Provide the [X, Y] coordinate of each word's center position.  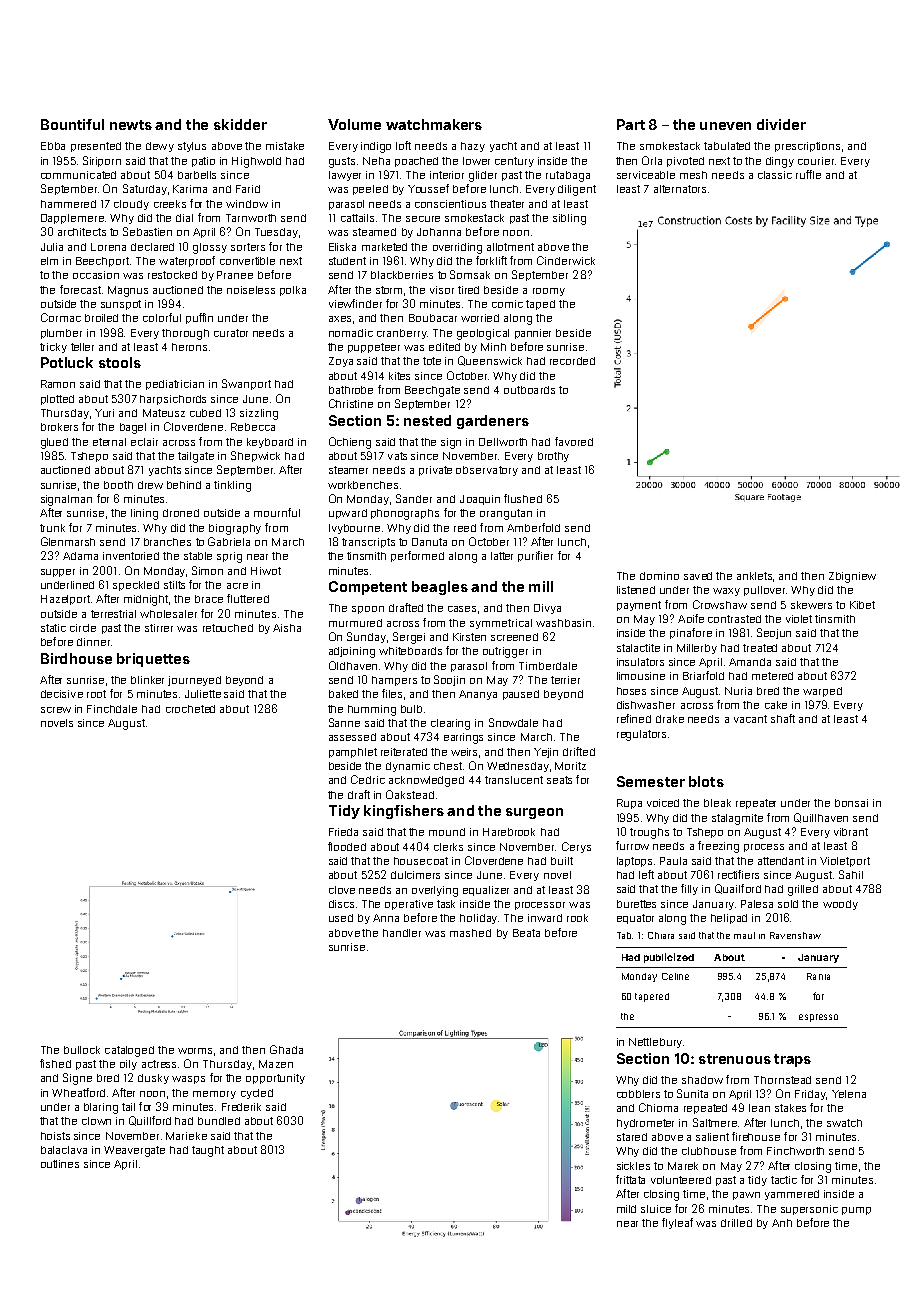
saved [698, 576]
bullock [82, 1050]
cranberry [402, 334]
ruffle [808, 174]
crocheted [190, 709]
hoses [631, 691]
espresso [818, 1018]
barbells [197, 175]
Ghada [286, 1049]
